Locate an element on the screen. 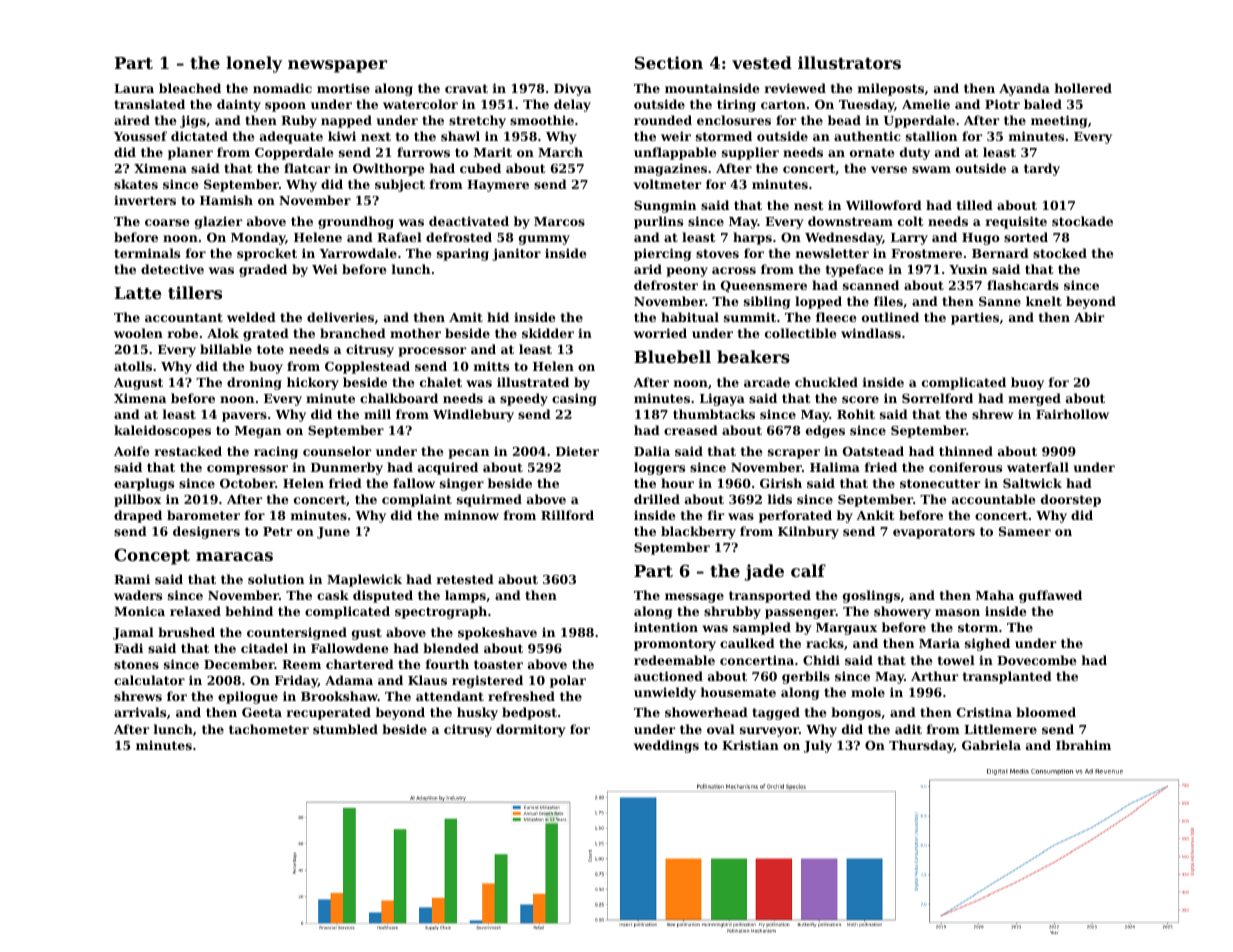  weddings is located at coordinates (666, 746).
